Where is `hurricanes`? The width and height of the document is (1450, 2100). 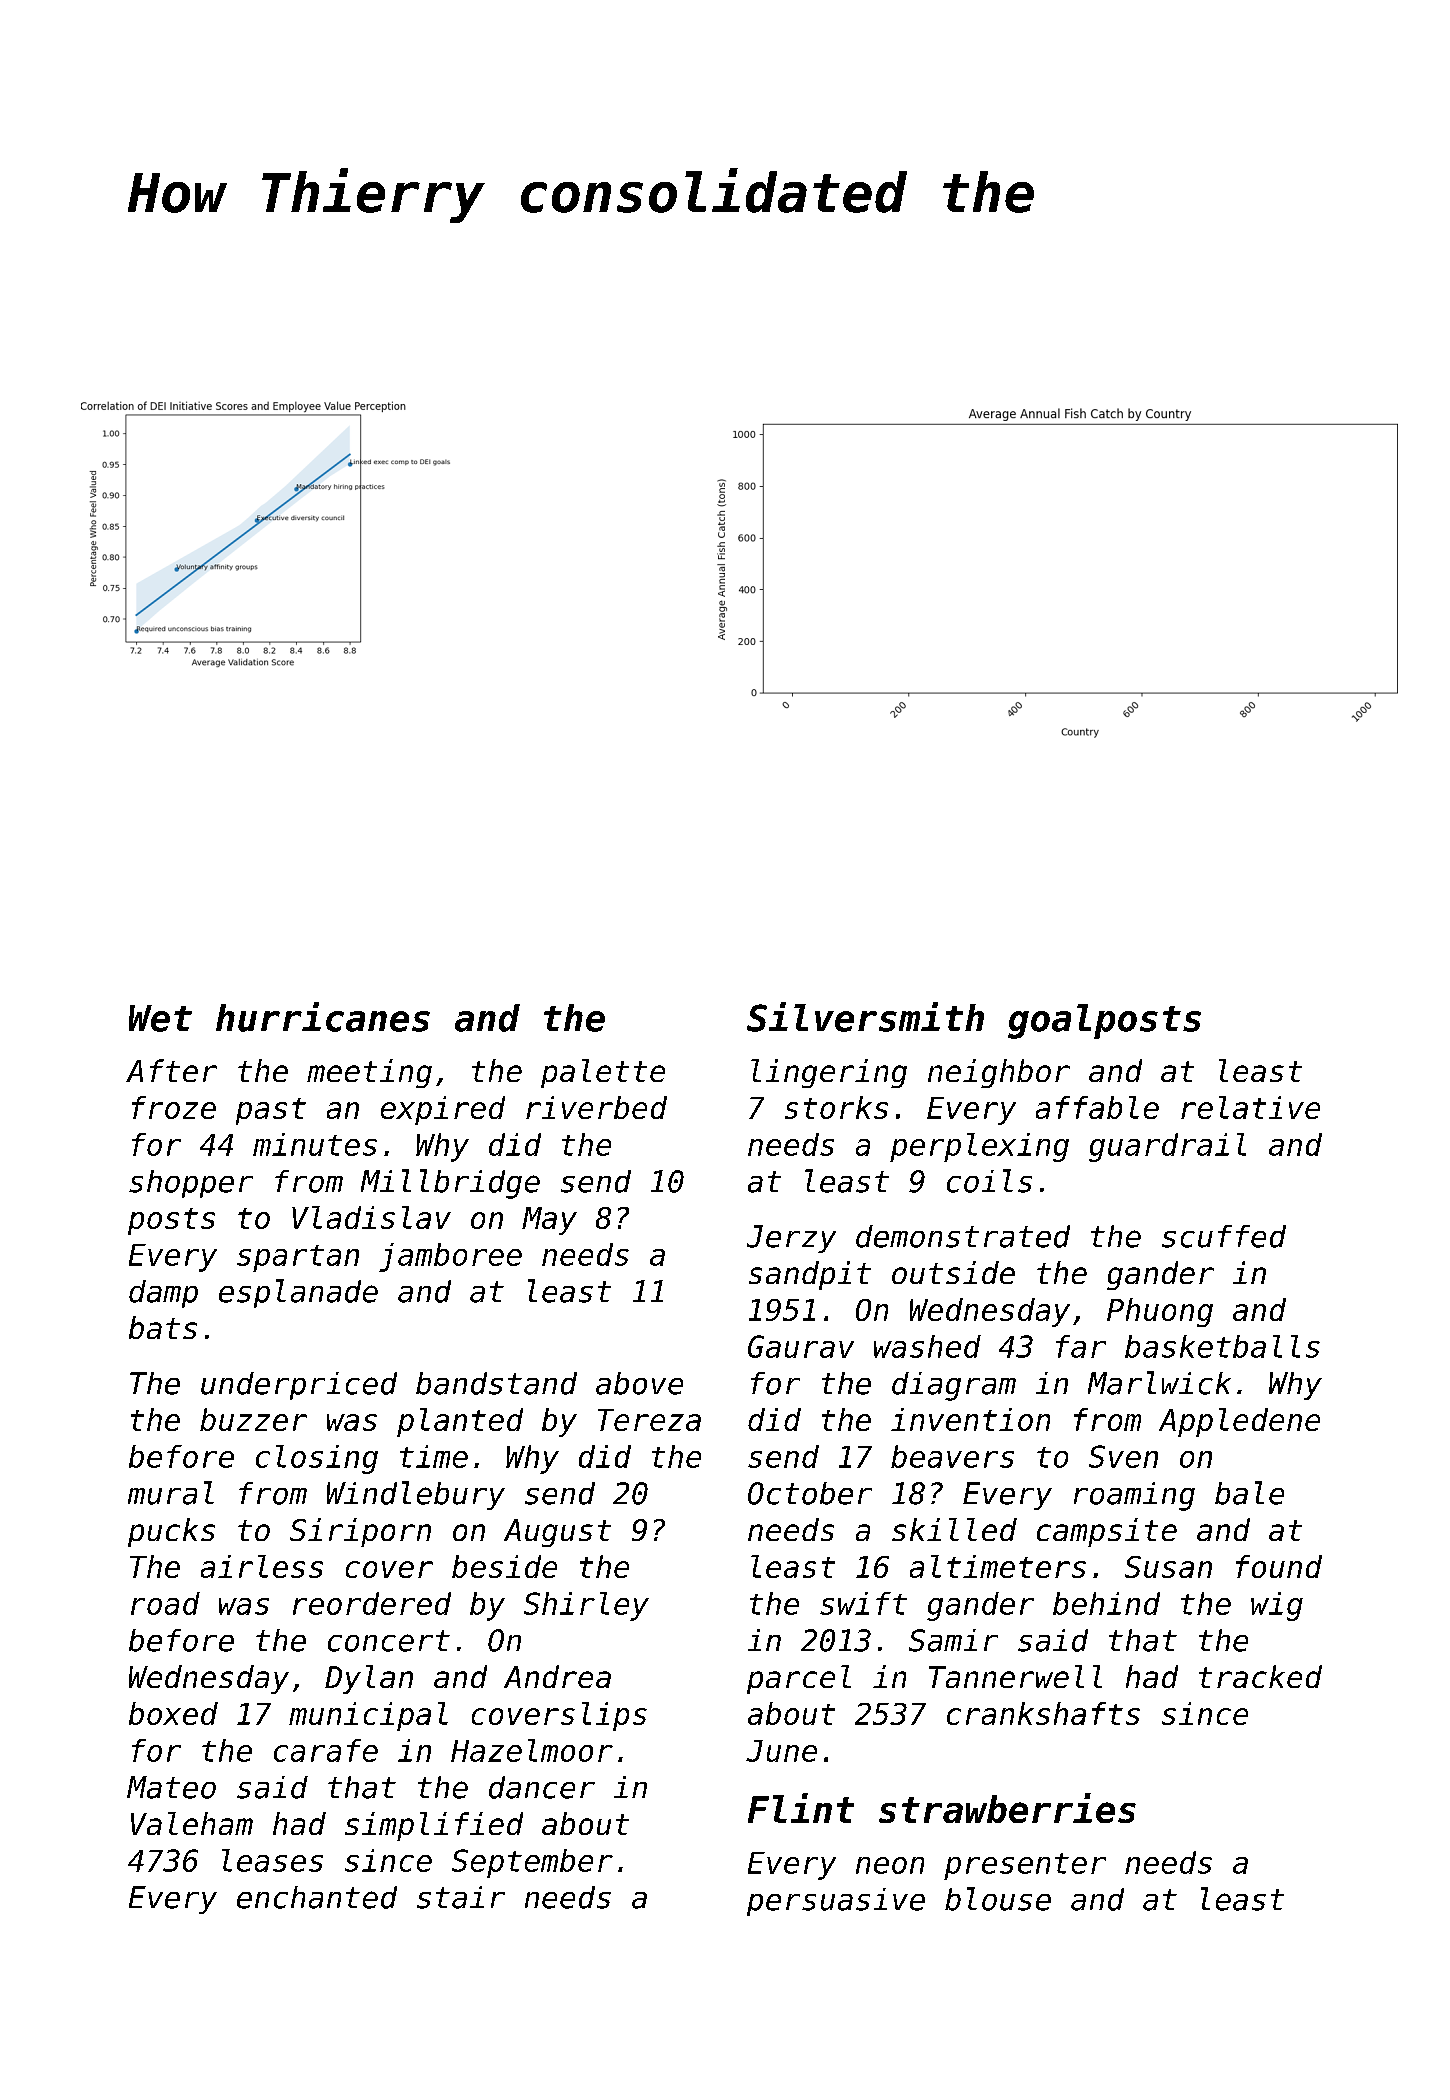 hurricanes is located at coordinates (323, 1017).
